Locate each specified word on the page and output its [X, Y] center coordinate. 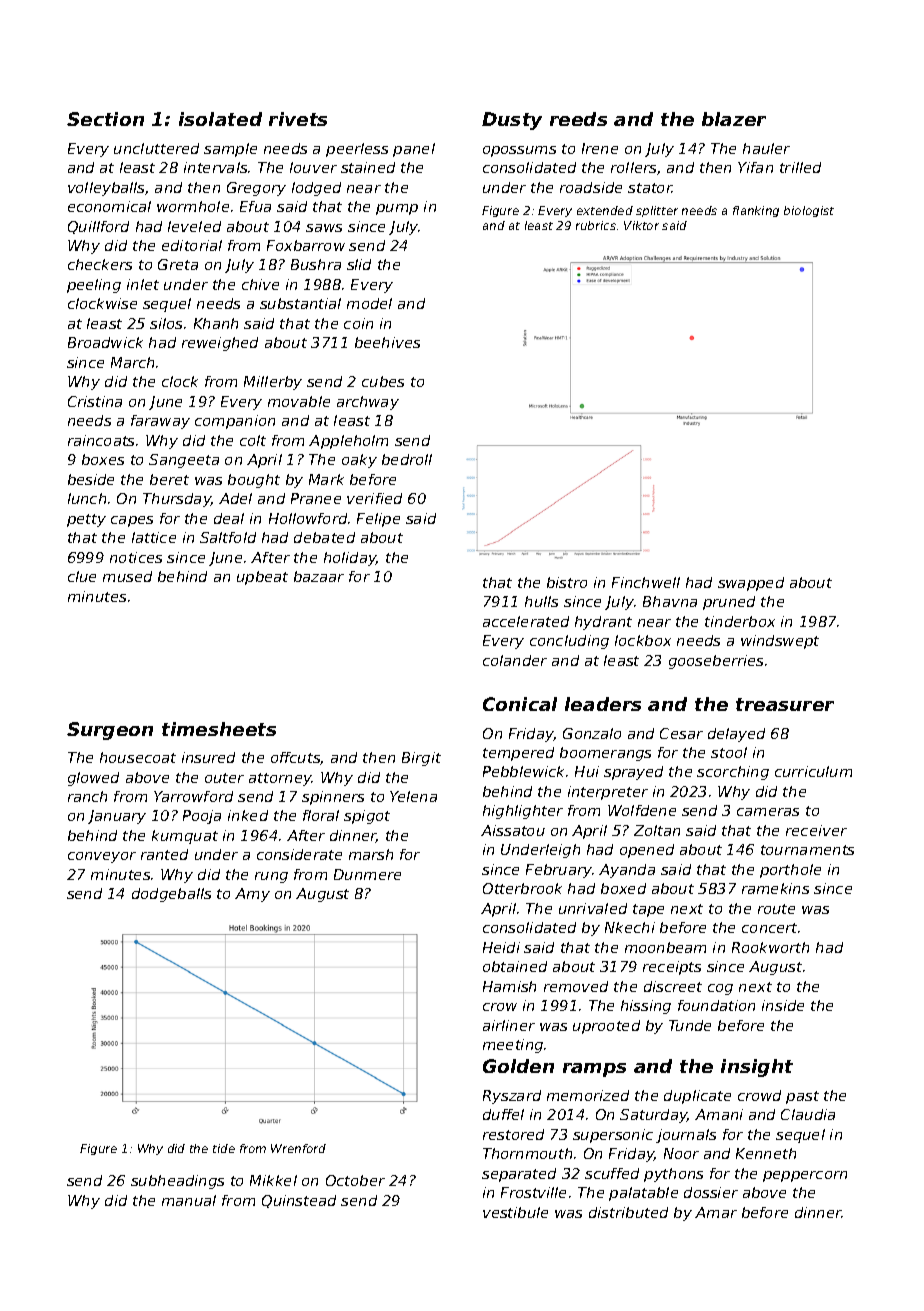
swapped [751, 584]
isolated [220, 119]
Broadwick [105, 342]
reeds [578, 119]
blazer [734, 119]
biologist [809, 211]
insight [757, 1068]
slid [359, 264]
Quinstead [299, 1201]
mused [127, 576]
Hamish [509, 986]
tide [224, 1148]
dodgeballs [171, 895]
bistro [567, 582]
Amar [716, 1212]
